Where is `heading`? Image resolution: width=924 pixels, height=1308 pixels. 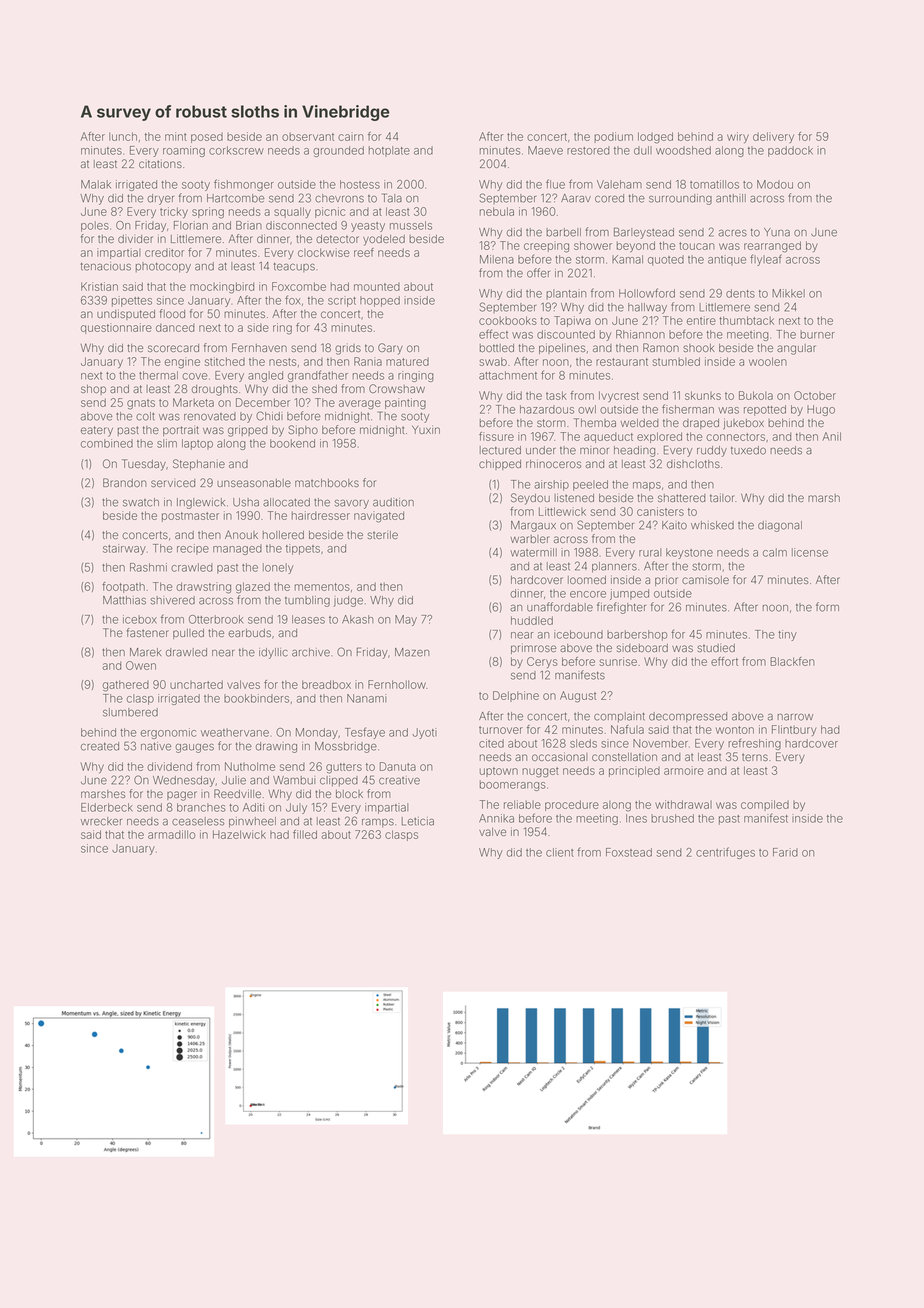 heading is located at coordinates (634, 451).
